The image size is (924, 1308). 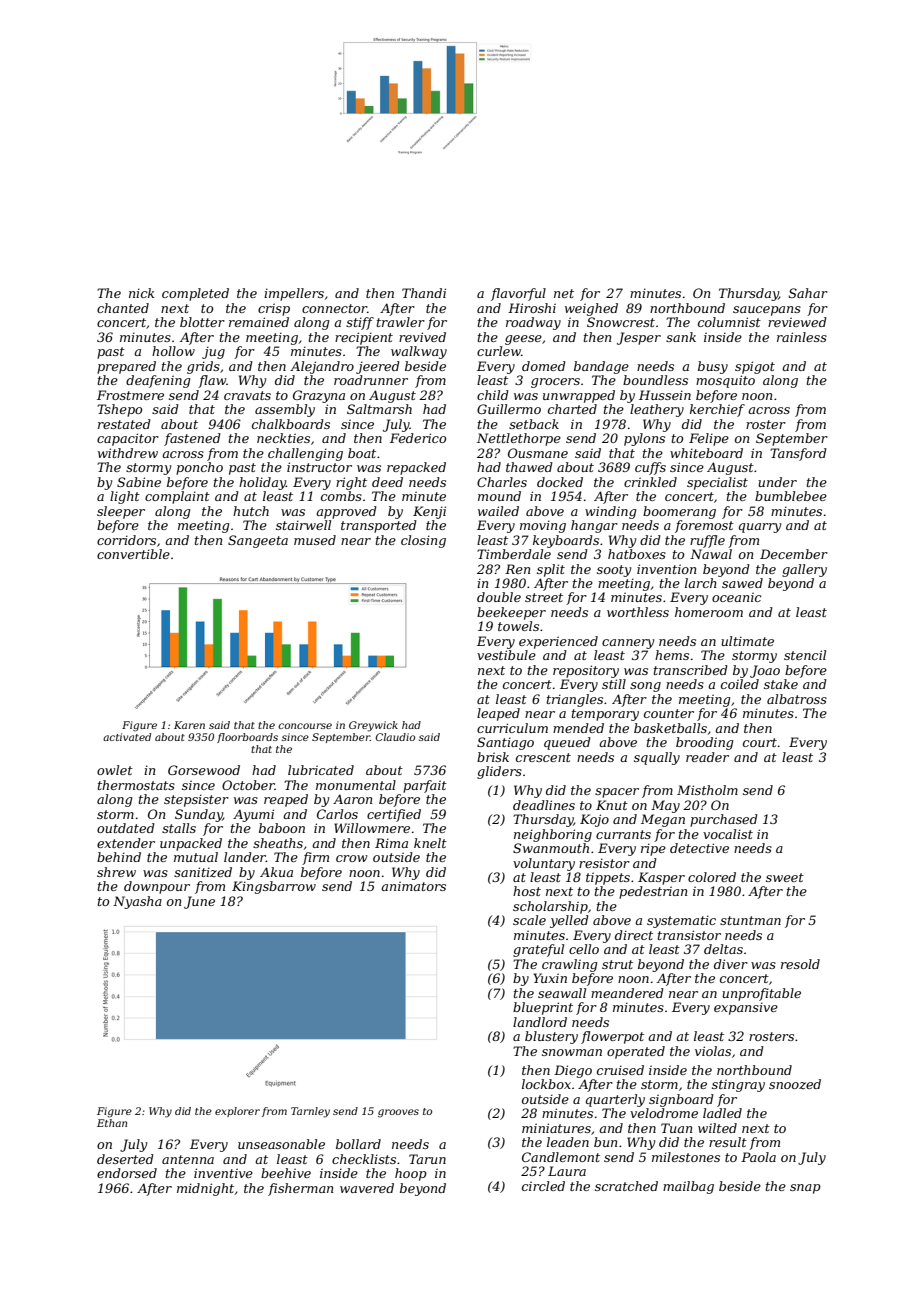 What do you see at coordinates (760, 742) in the image?
I see `court` at bounding box center [760, 742].
